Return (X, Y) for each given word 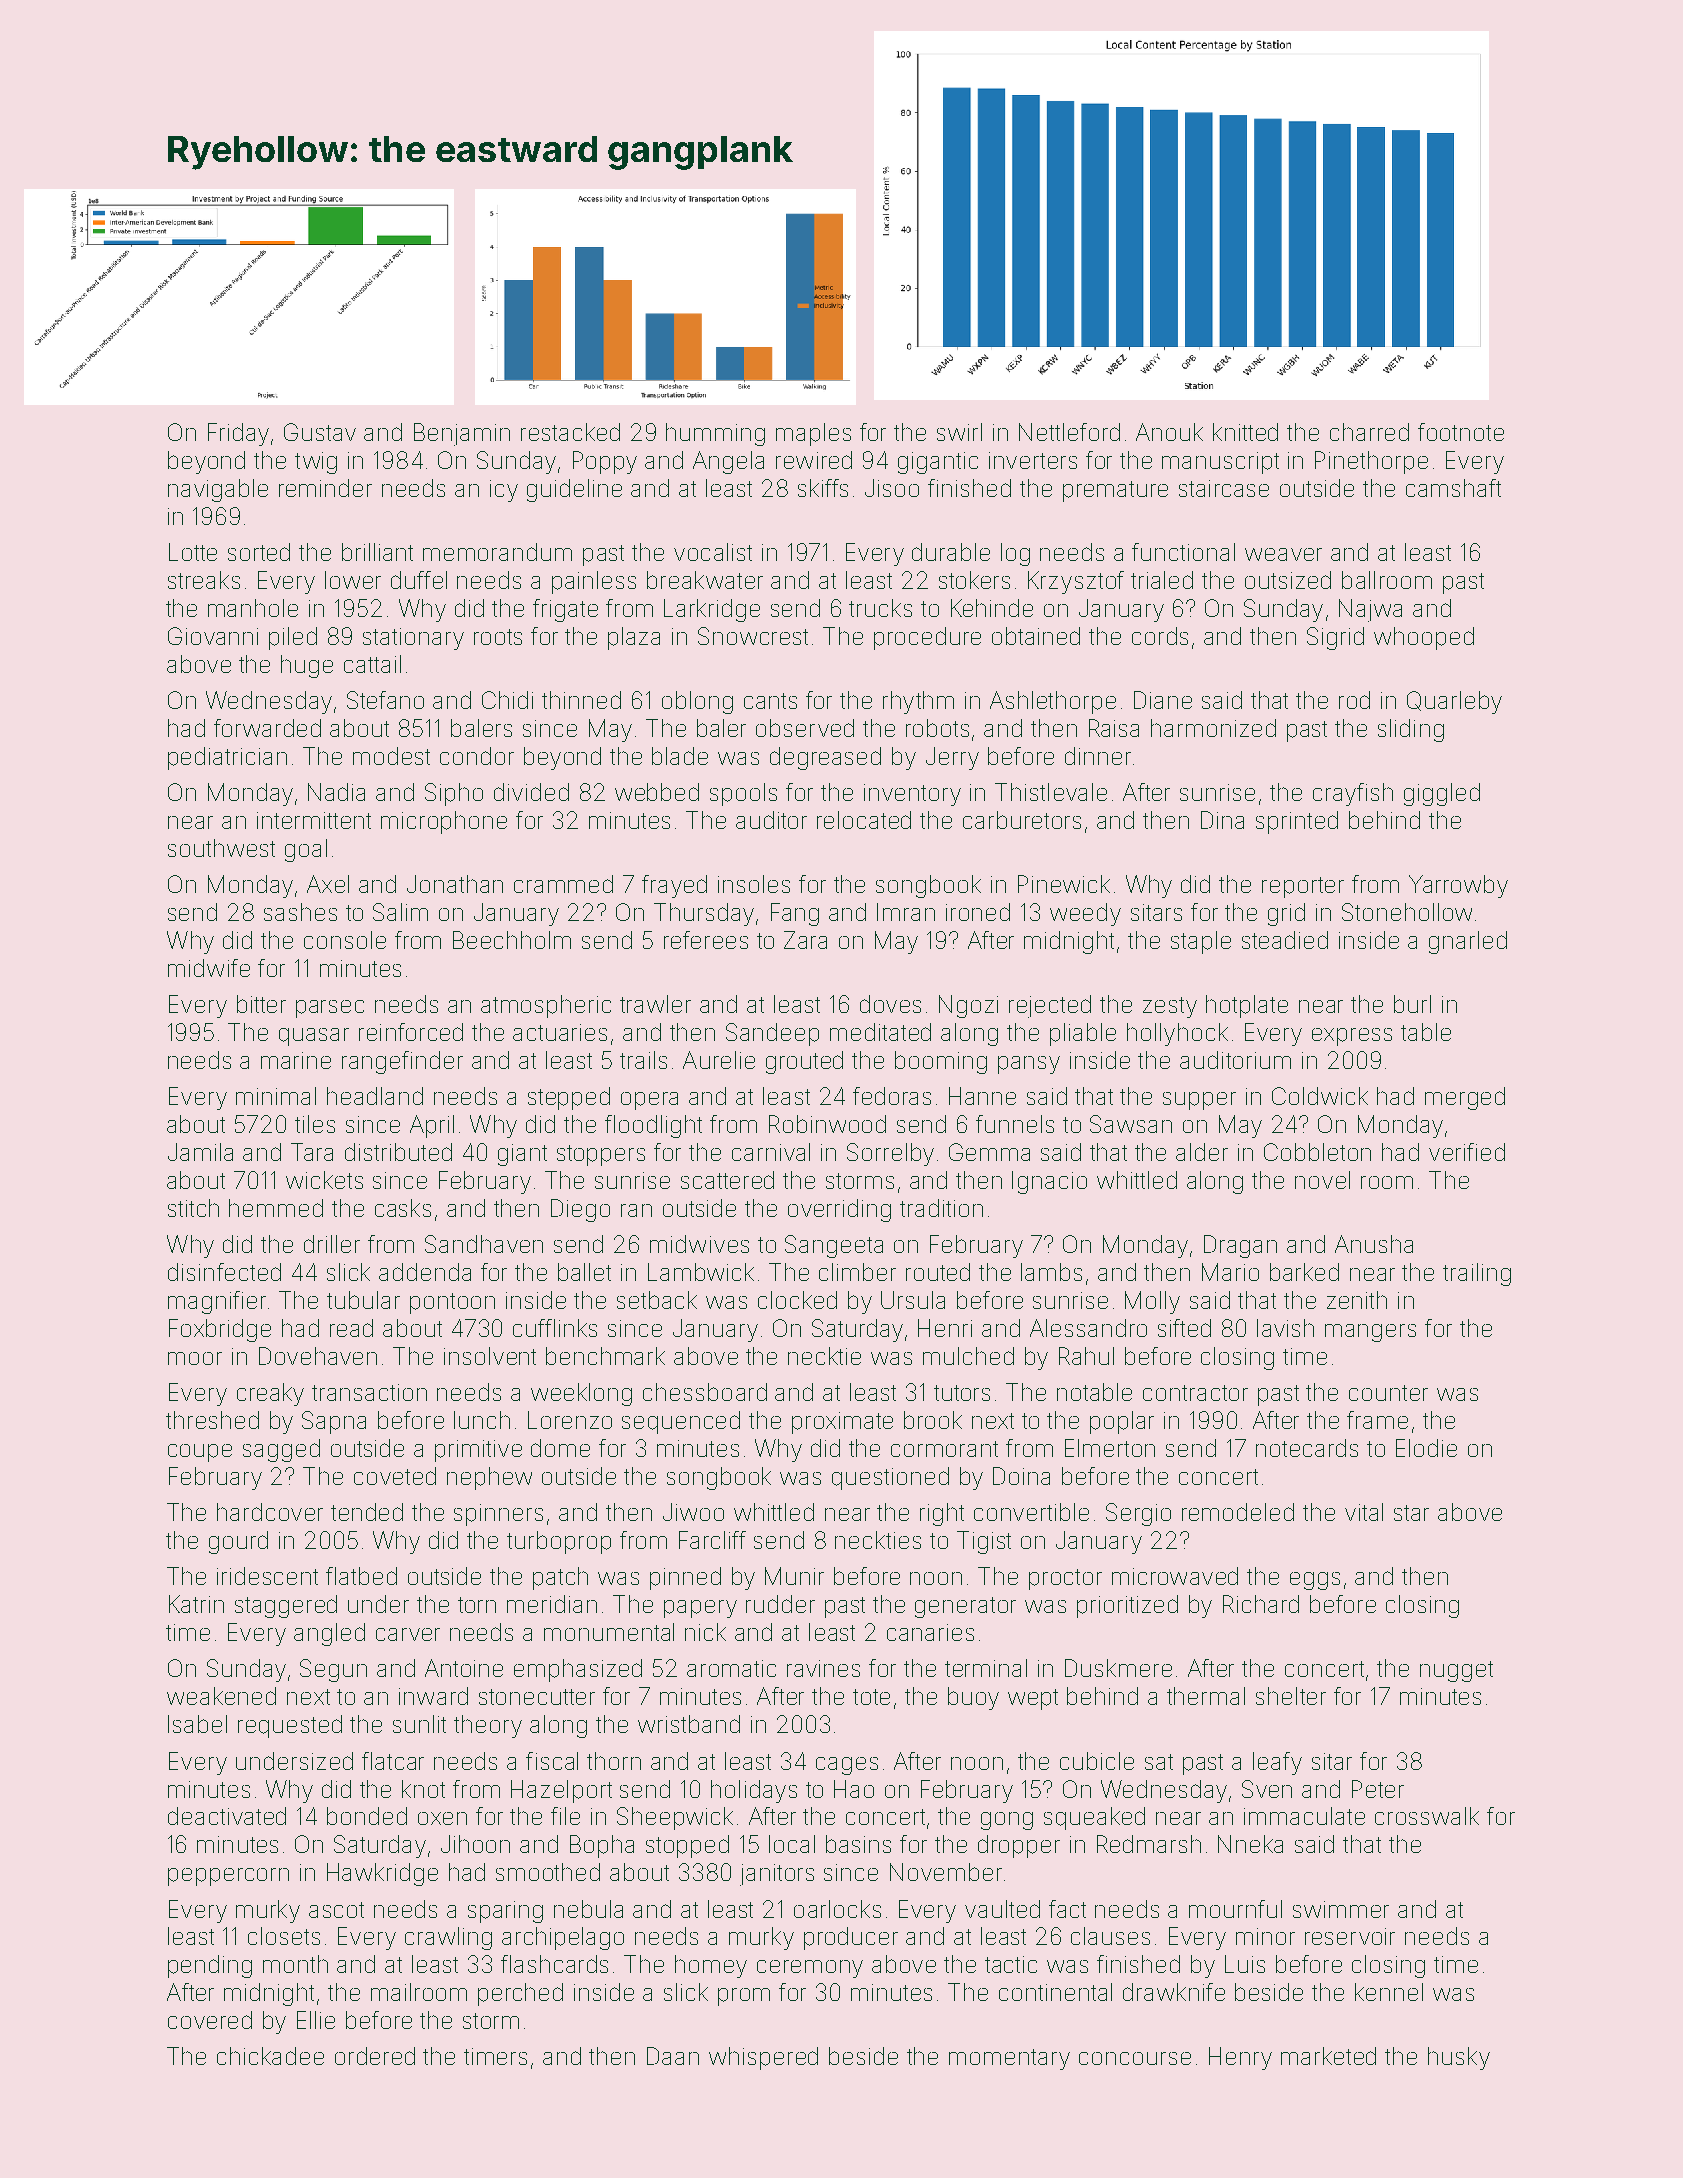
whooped (1424, 638)
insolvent (490, 1356)
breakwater (705, 580)
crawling (448, 1938)
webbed (657, 792)
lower (353, 580)
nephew (489, 1478)
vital (1364, 1512)
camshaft (1453, 488)
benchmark (605, 1356)
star (1411, 1513)
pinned (685, 1578)
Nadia (336, 792)
